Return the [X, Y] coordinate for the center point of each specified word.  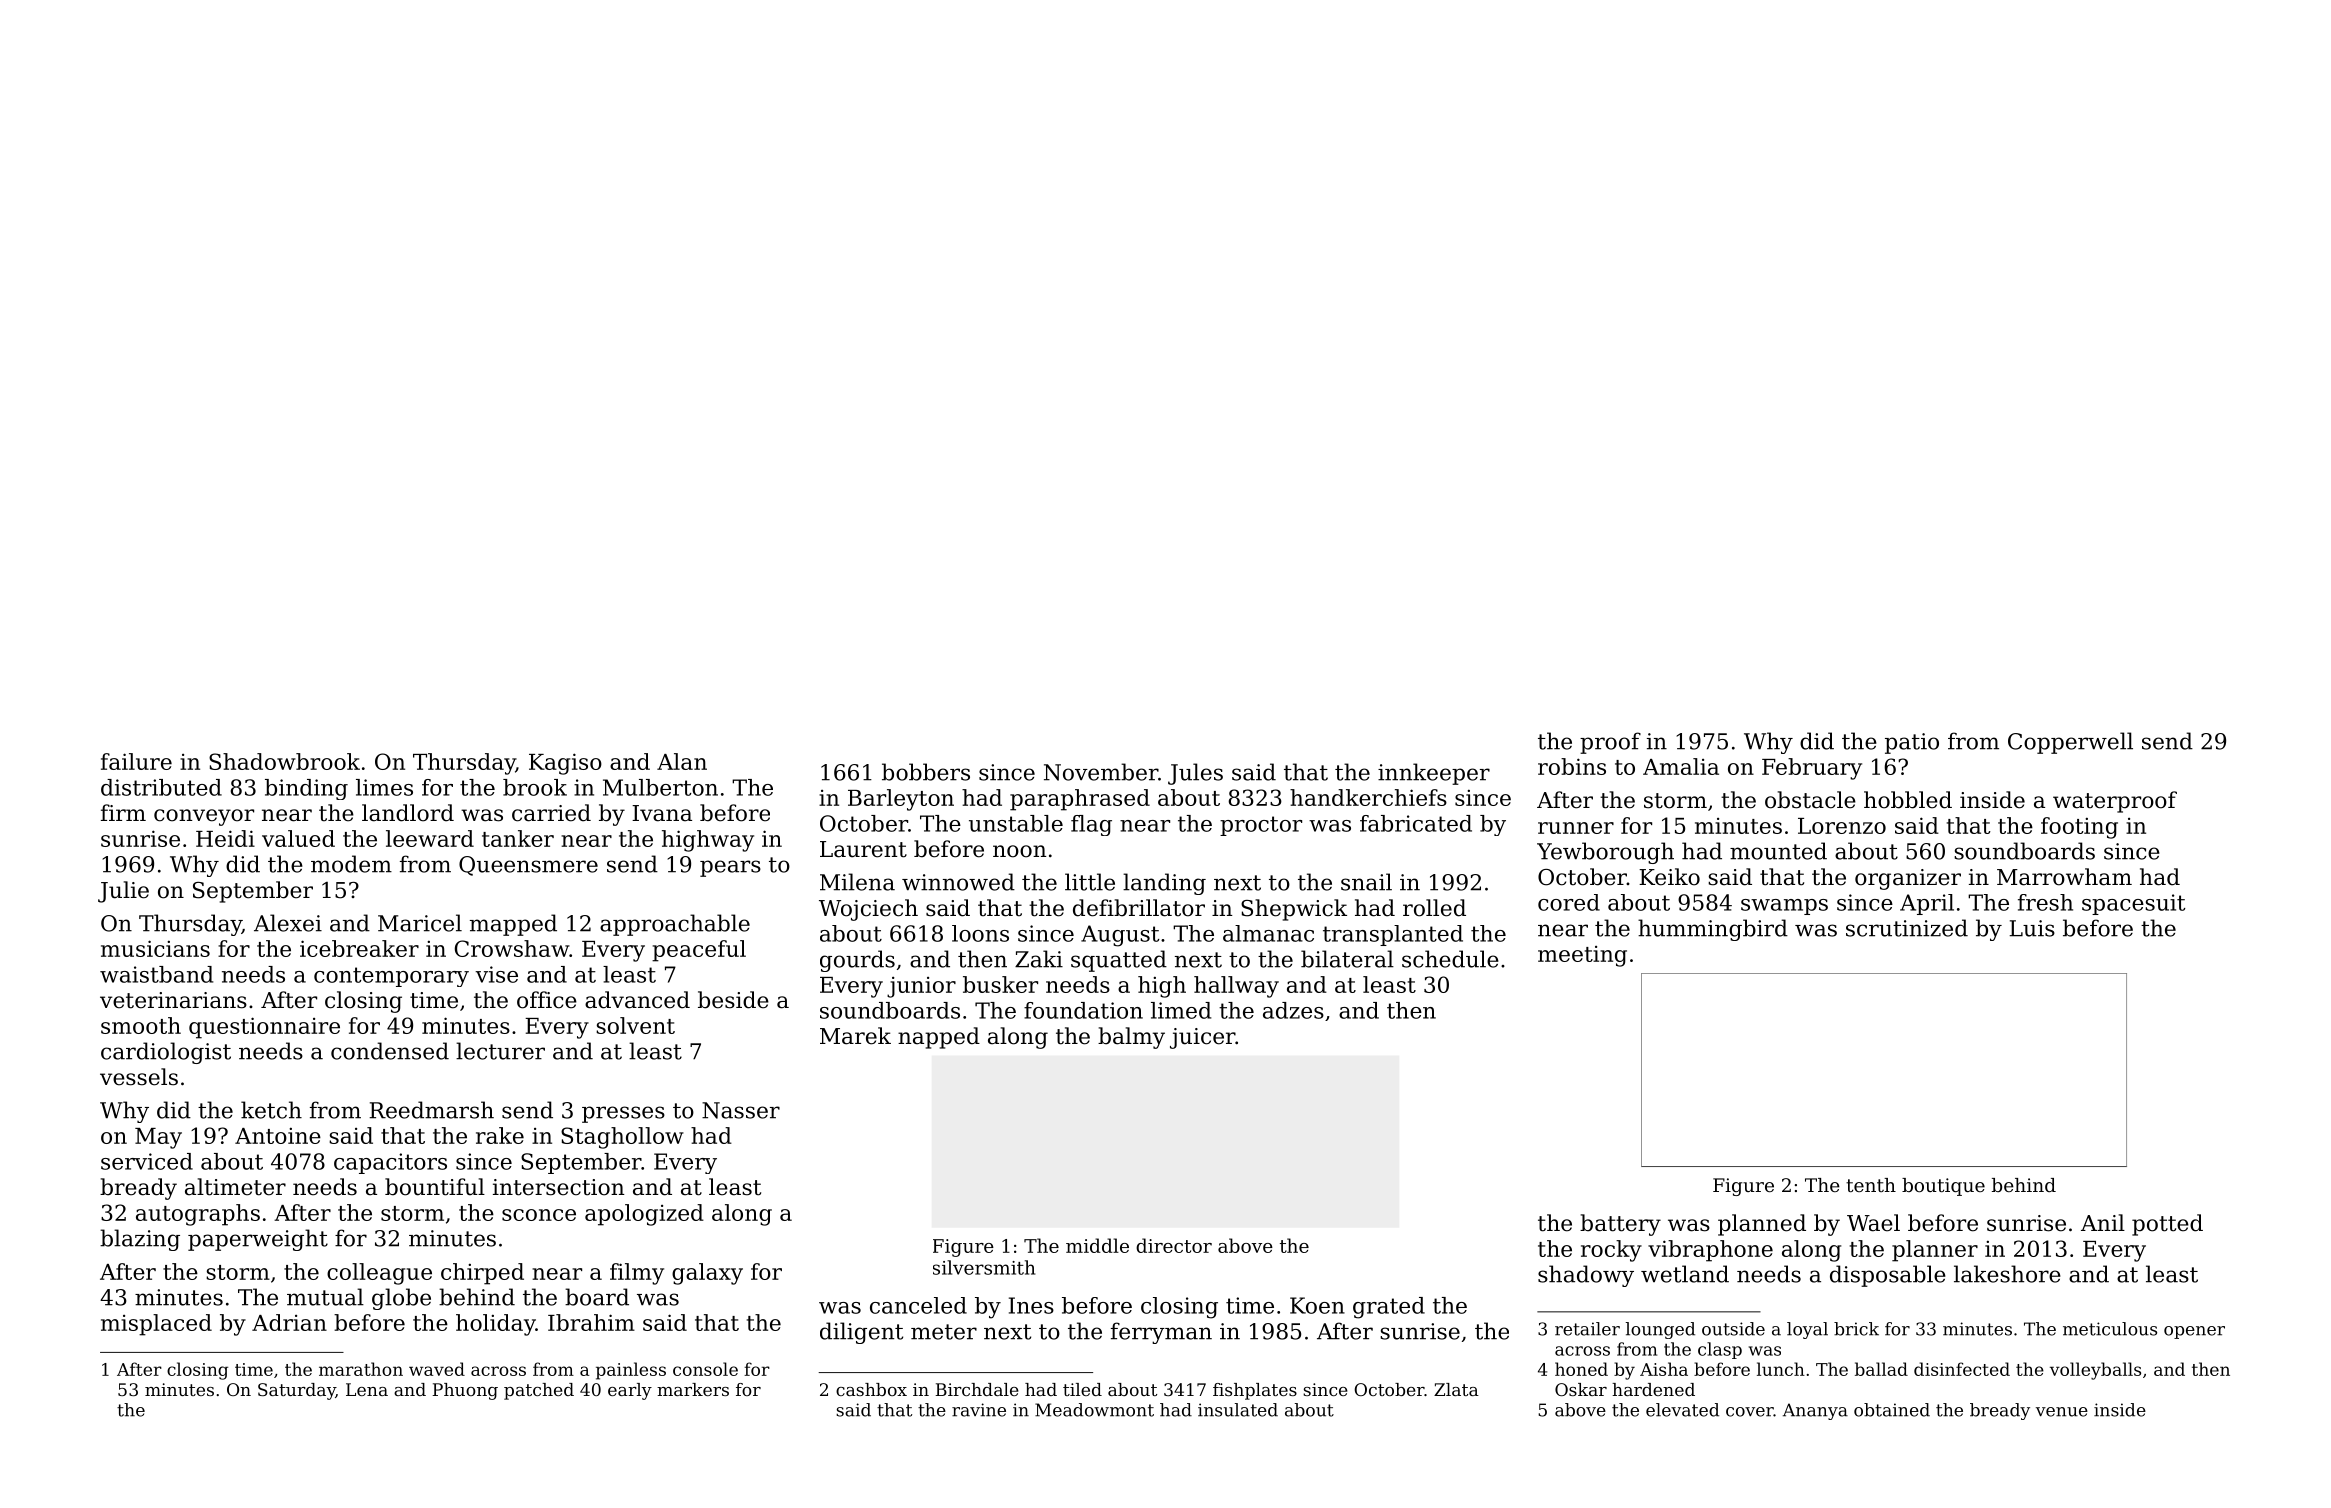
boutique [1943, 1187]
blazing [140, 1240]
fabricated [1416, 823]
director [1174, 1245]
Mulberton [660, 787]
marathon [361, 1369]
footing [2079, 828]
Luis [2032, 928]
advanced [637, 1000]
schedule [1450, 959]
